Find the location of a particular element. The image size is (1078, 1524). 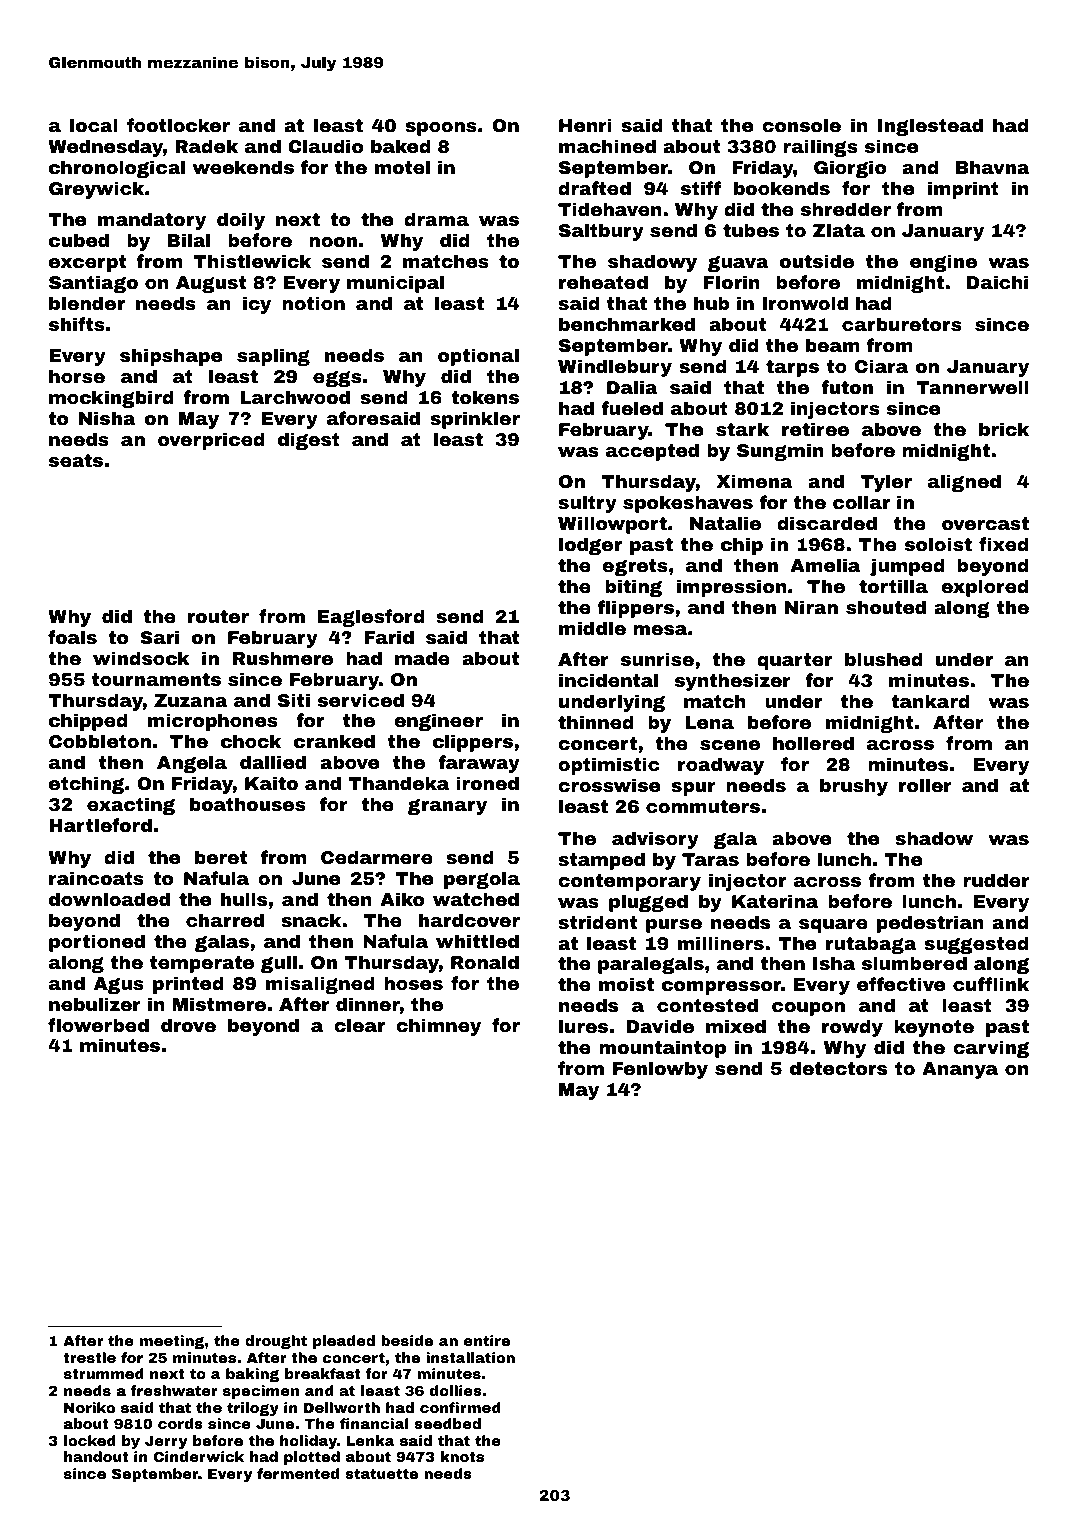

Ananya is located at coordinates (960, 1070).
